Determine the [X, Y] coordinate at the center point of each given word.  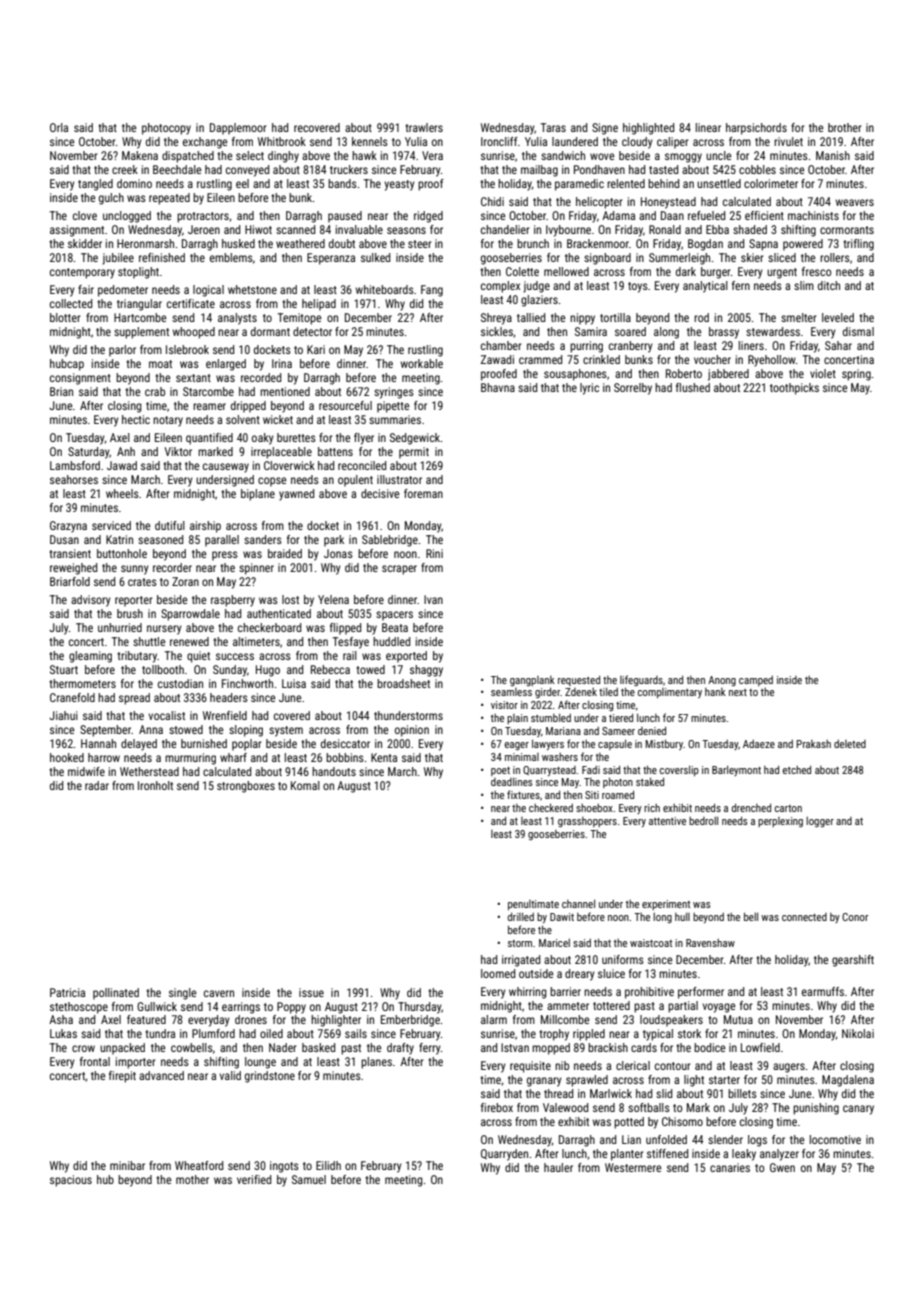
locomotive [835, 1139]
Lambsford [75, 465]
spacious [71, 1181]
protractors [203, 217]
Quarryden [504, 1155]
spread [134, 699]
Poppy [291, 1008]
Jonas [338, 553]
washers [560, 757]
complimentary [670, 693]
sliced [782, 257]
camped [756, 681]
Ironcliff [499, 141]
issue [311, 992]
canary [858, 1110]
